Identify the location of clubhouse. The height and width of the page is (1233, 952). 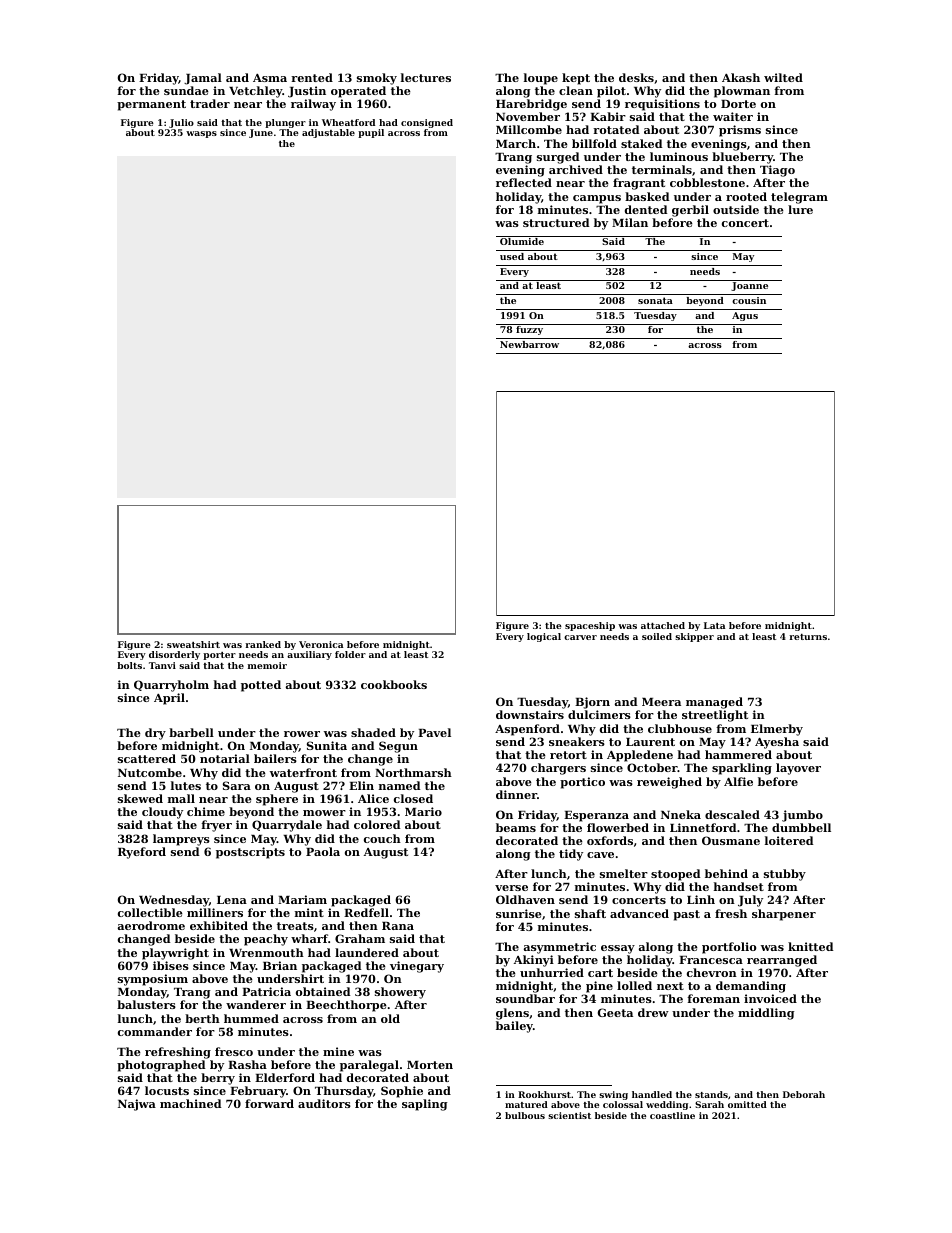
(680, 728).
